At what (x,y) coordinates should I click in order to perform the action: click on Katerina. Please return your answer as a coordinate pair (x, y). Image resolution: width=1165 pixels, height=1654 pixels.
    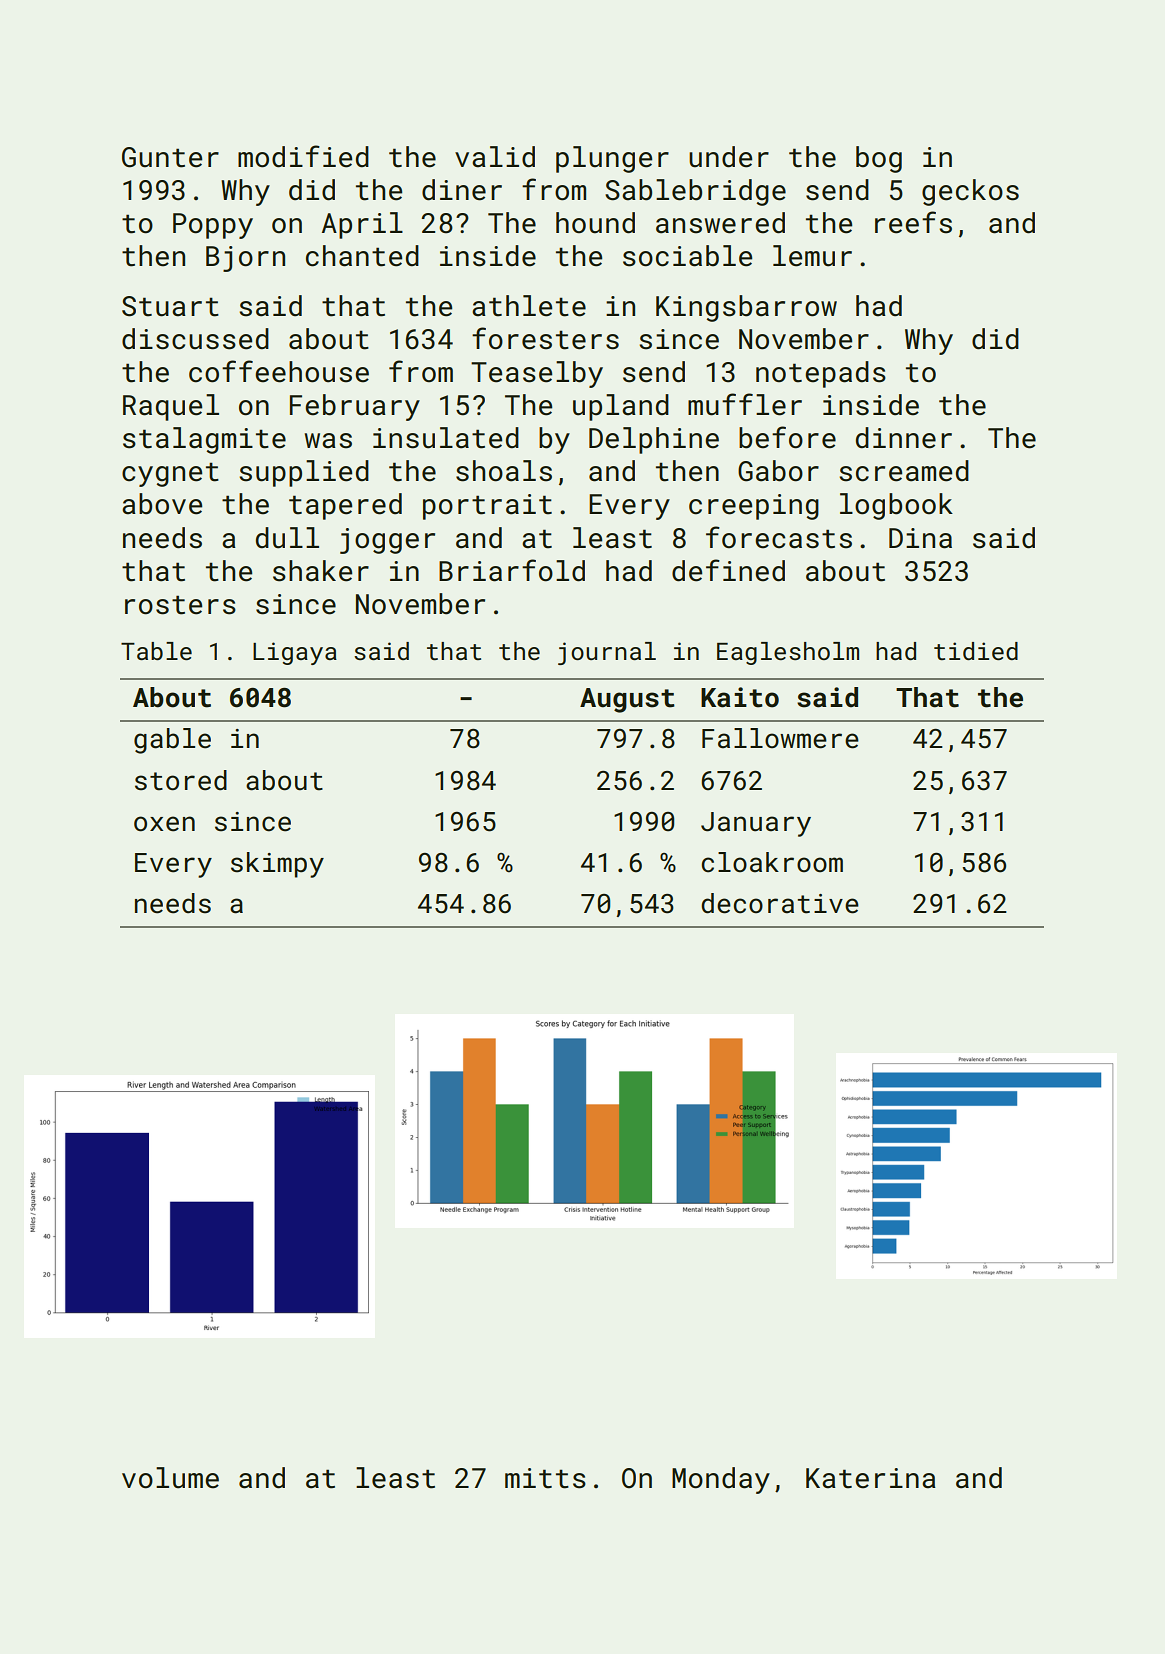
    Looking at the image, I should click on (871, 1478).
